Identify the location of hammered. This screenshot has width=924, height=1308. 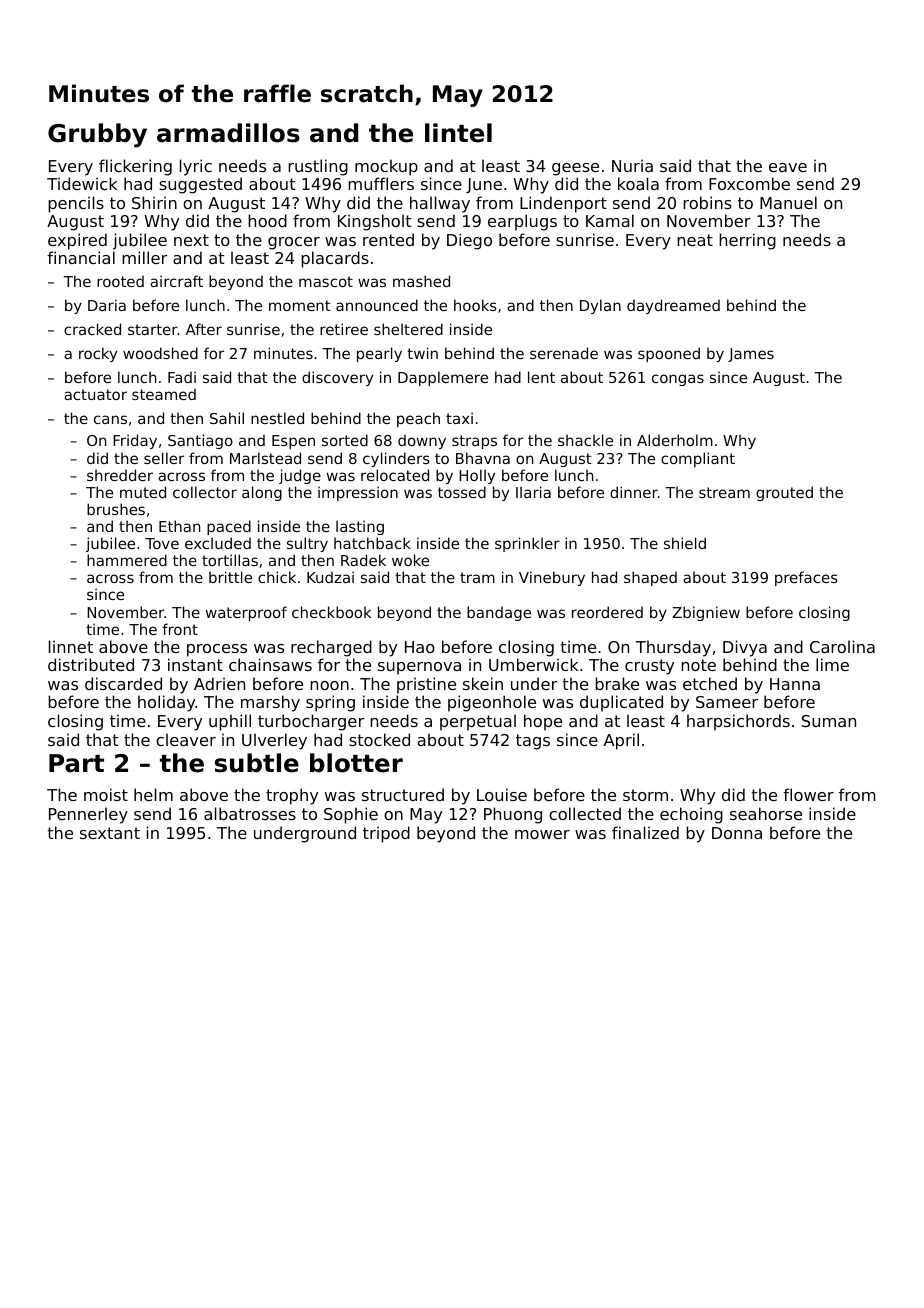
(127, 560).
